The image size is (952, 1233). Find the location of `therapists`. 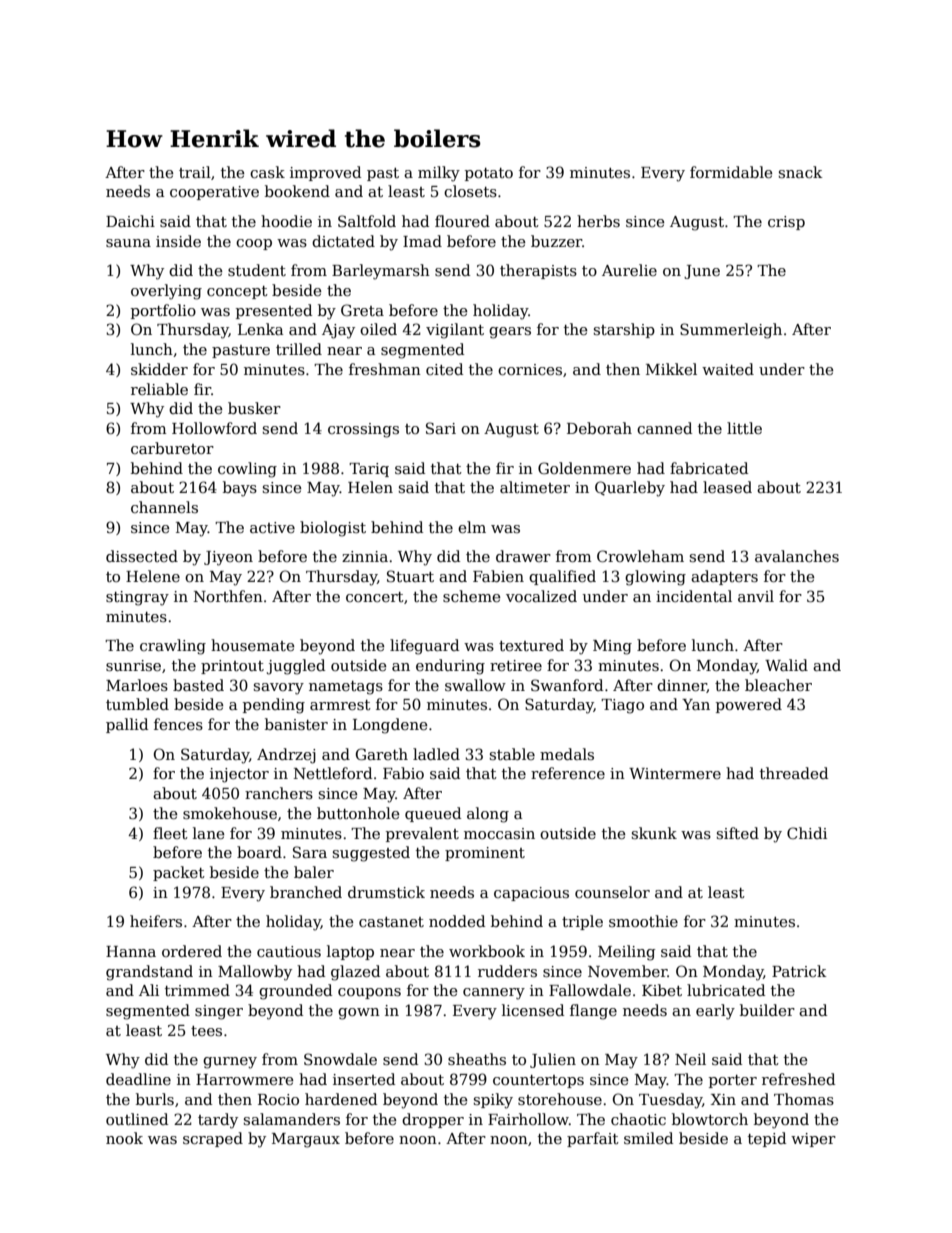

therapists is located at coordinates (538, 271).
